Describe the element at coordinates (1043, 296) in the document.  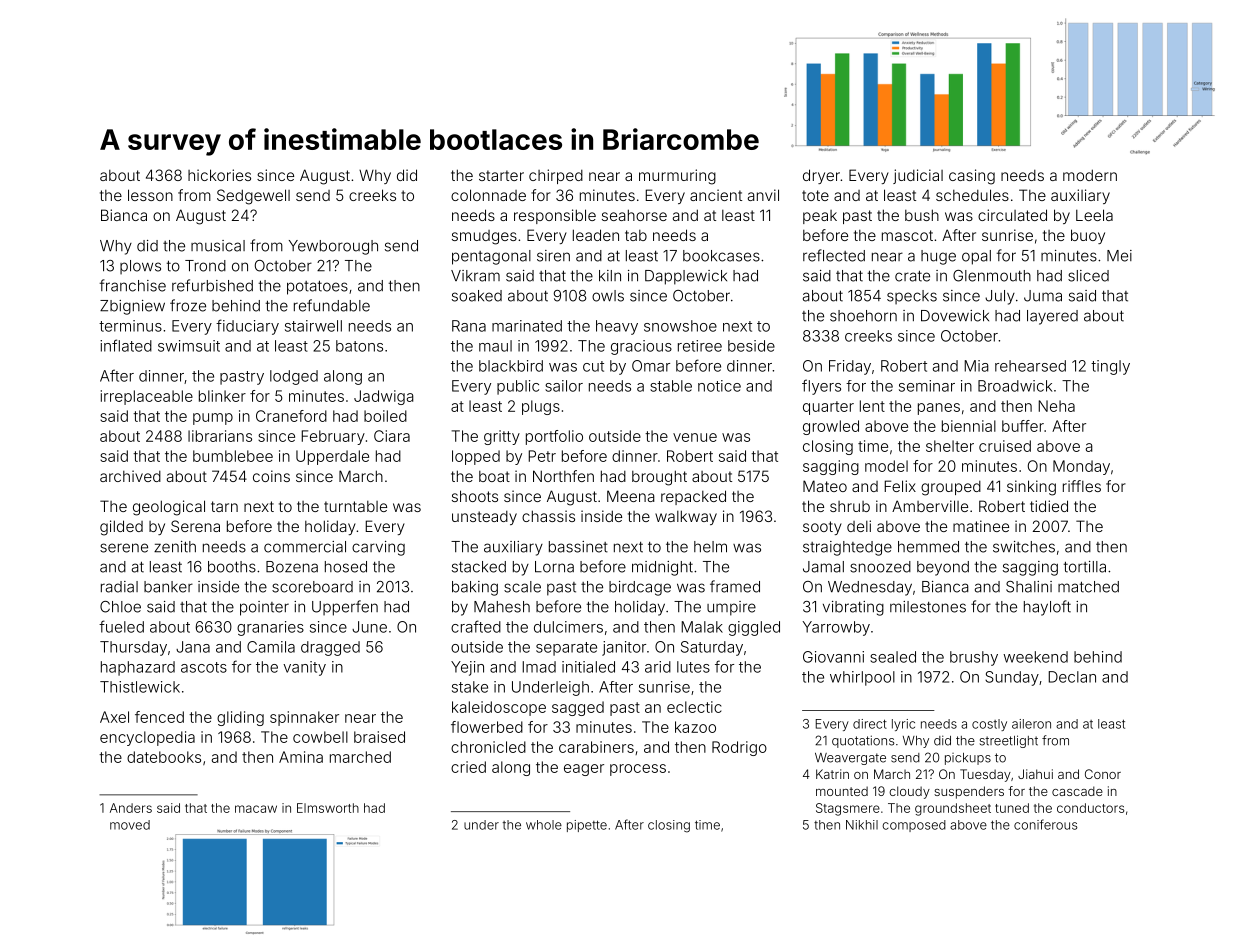
I see `Juma` at that location.
